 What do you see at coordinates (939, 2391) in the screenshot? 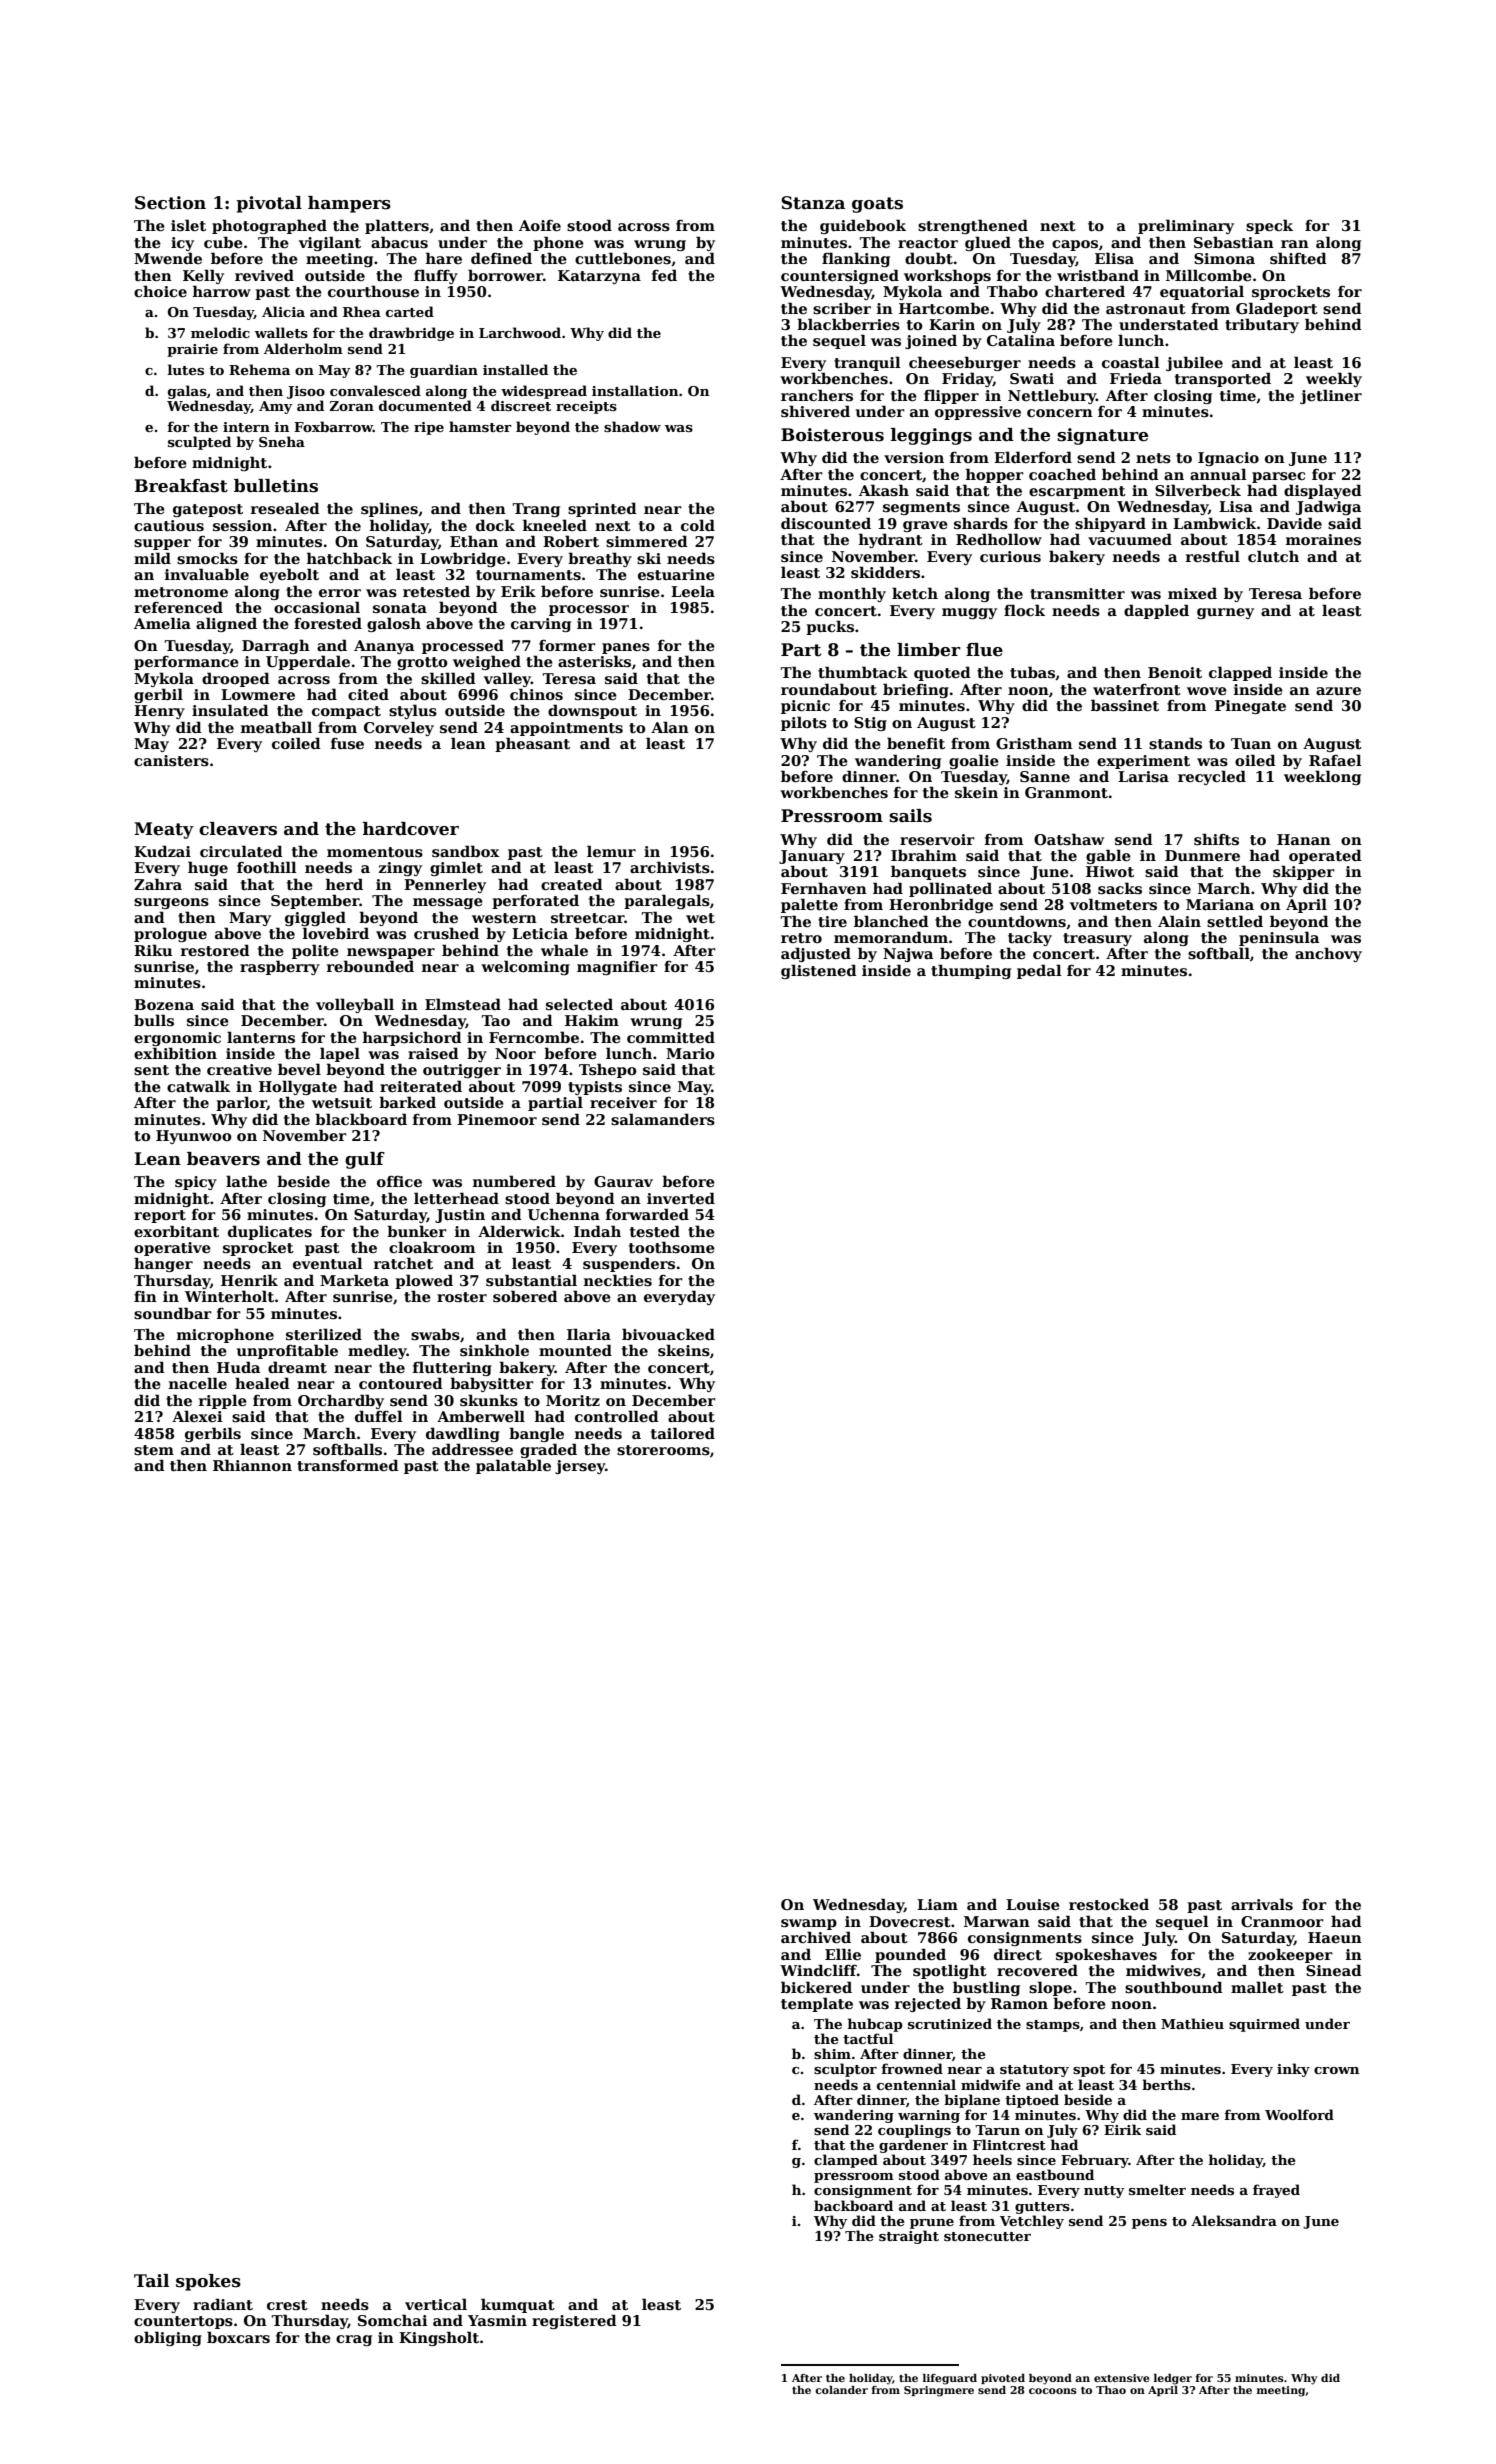
I see `Springmere` at bounding box center [939, 2391].
